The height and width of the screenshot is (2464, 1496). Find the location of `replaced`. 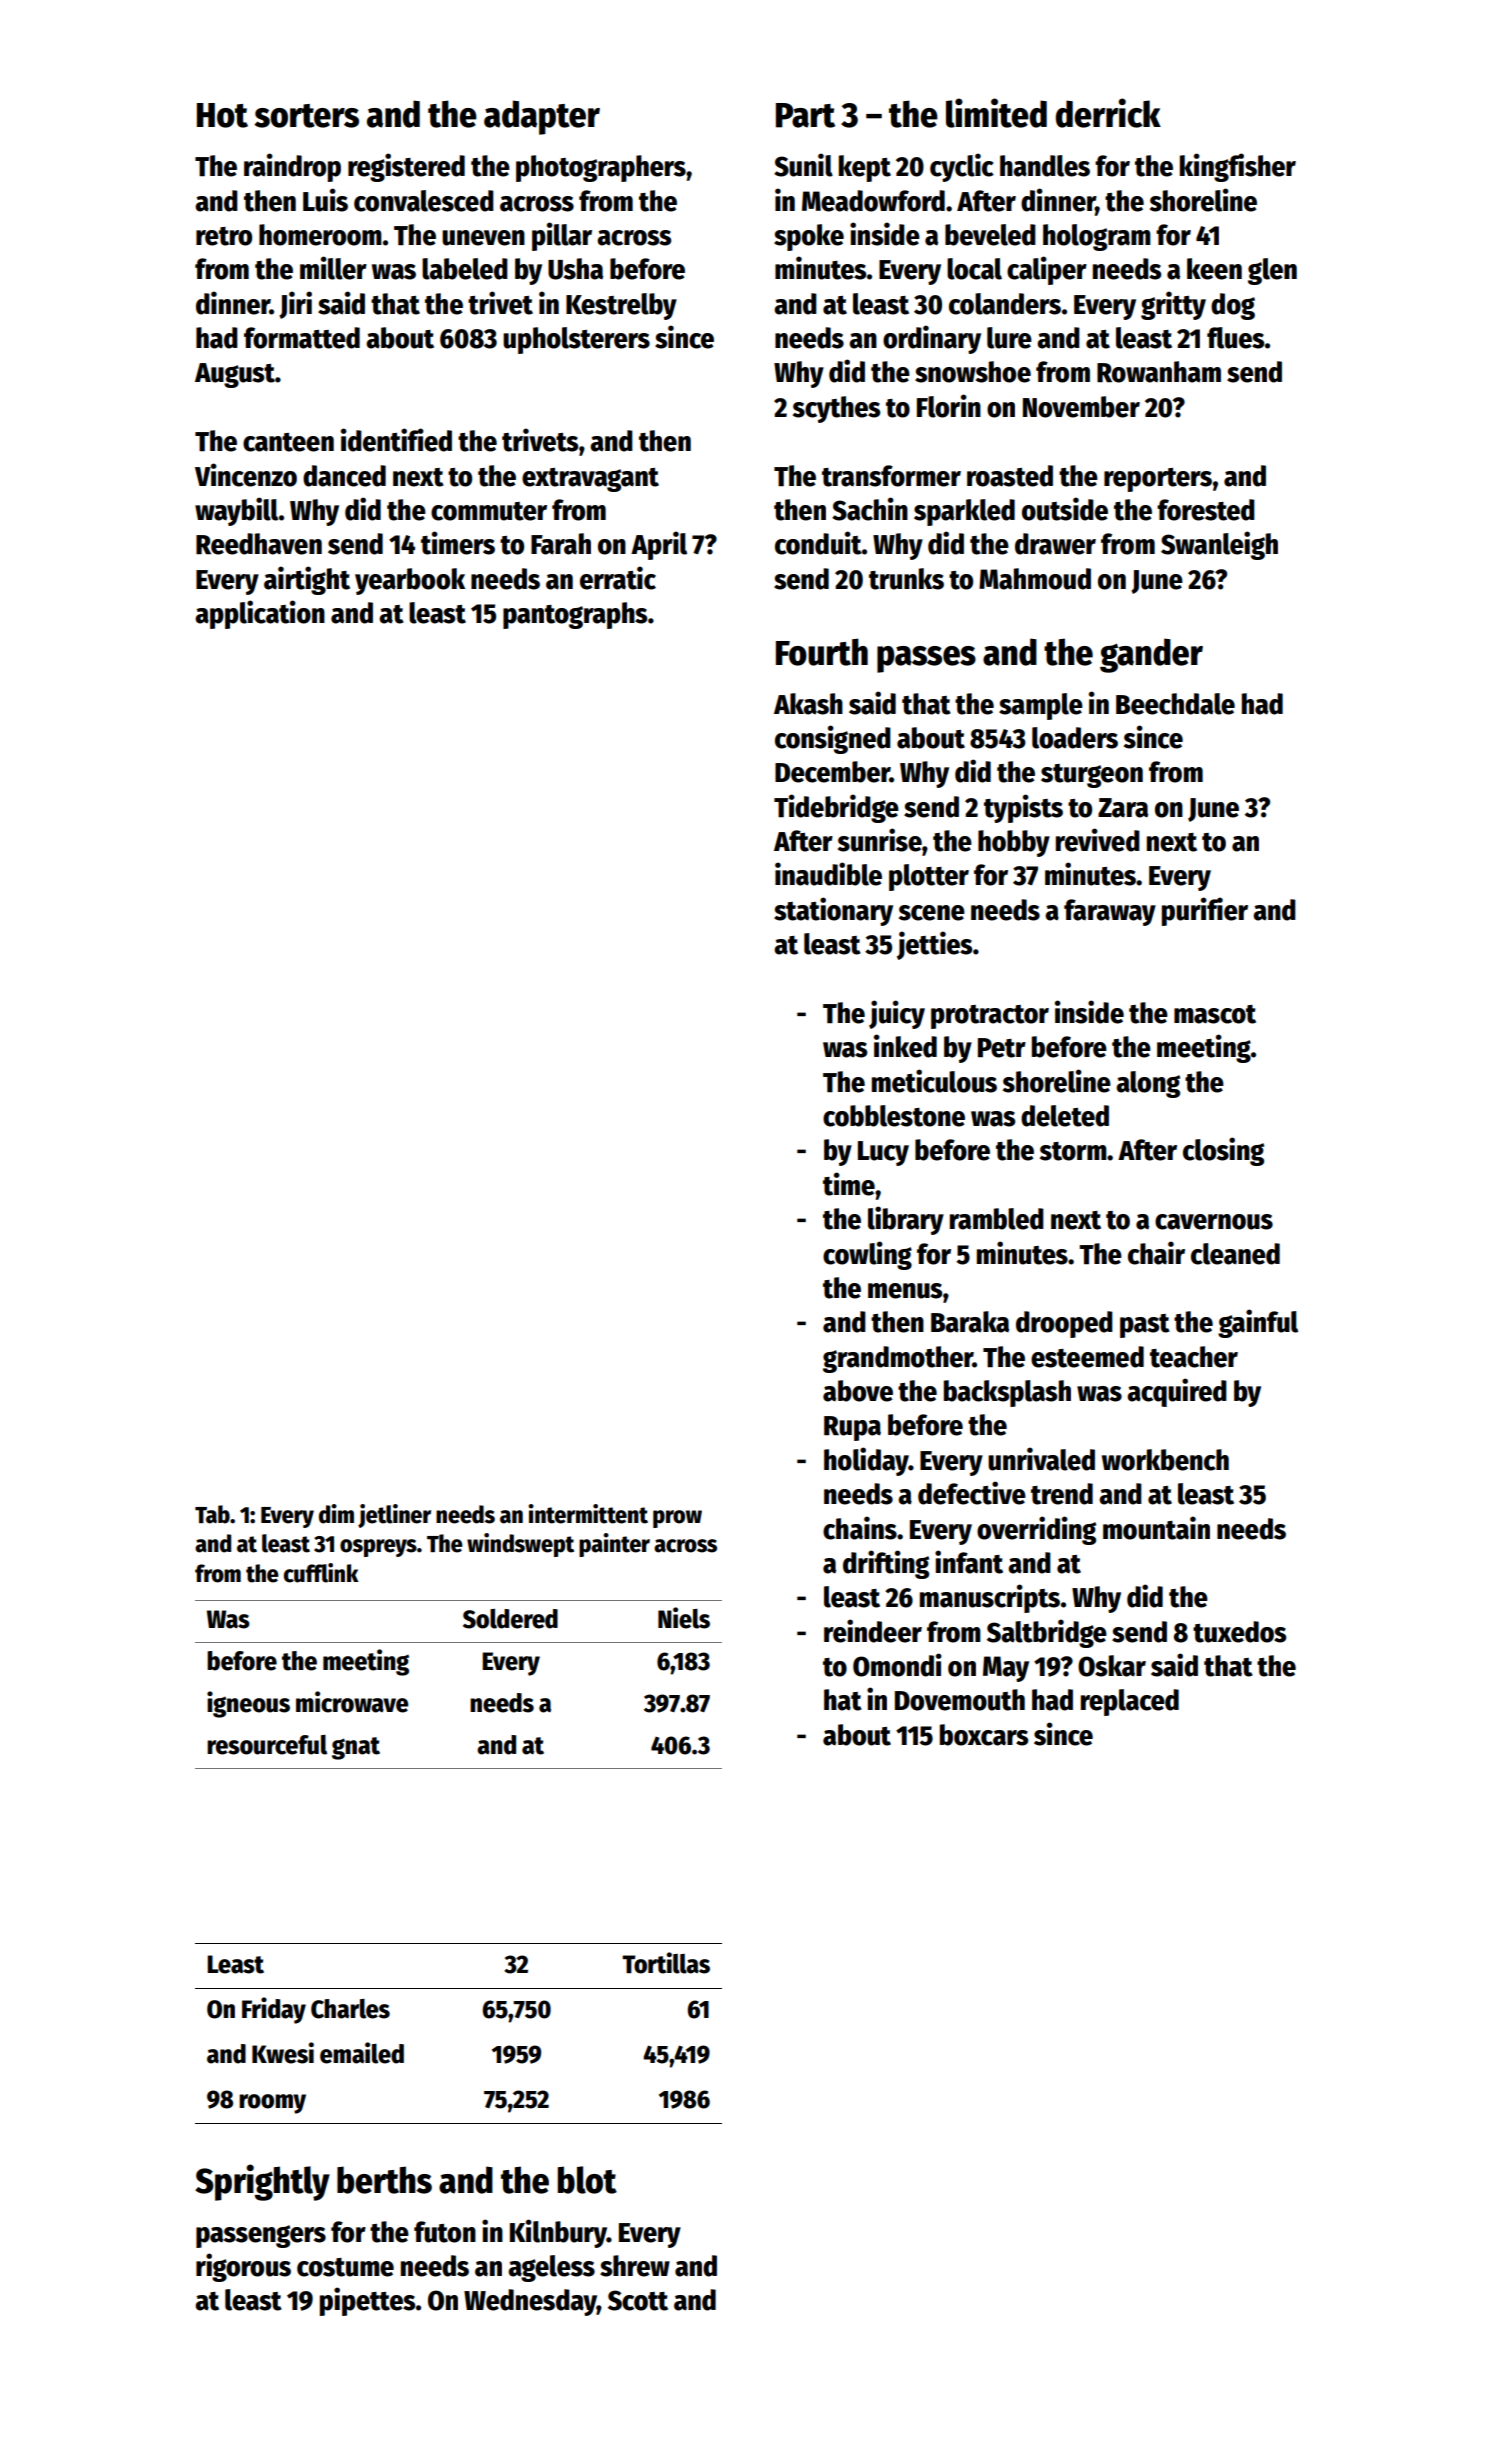

replaced is located at coordinates (1130, 1702).
